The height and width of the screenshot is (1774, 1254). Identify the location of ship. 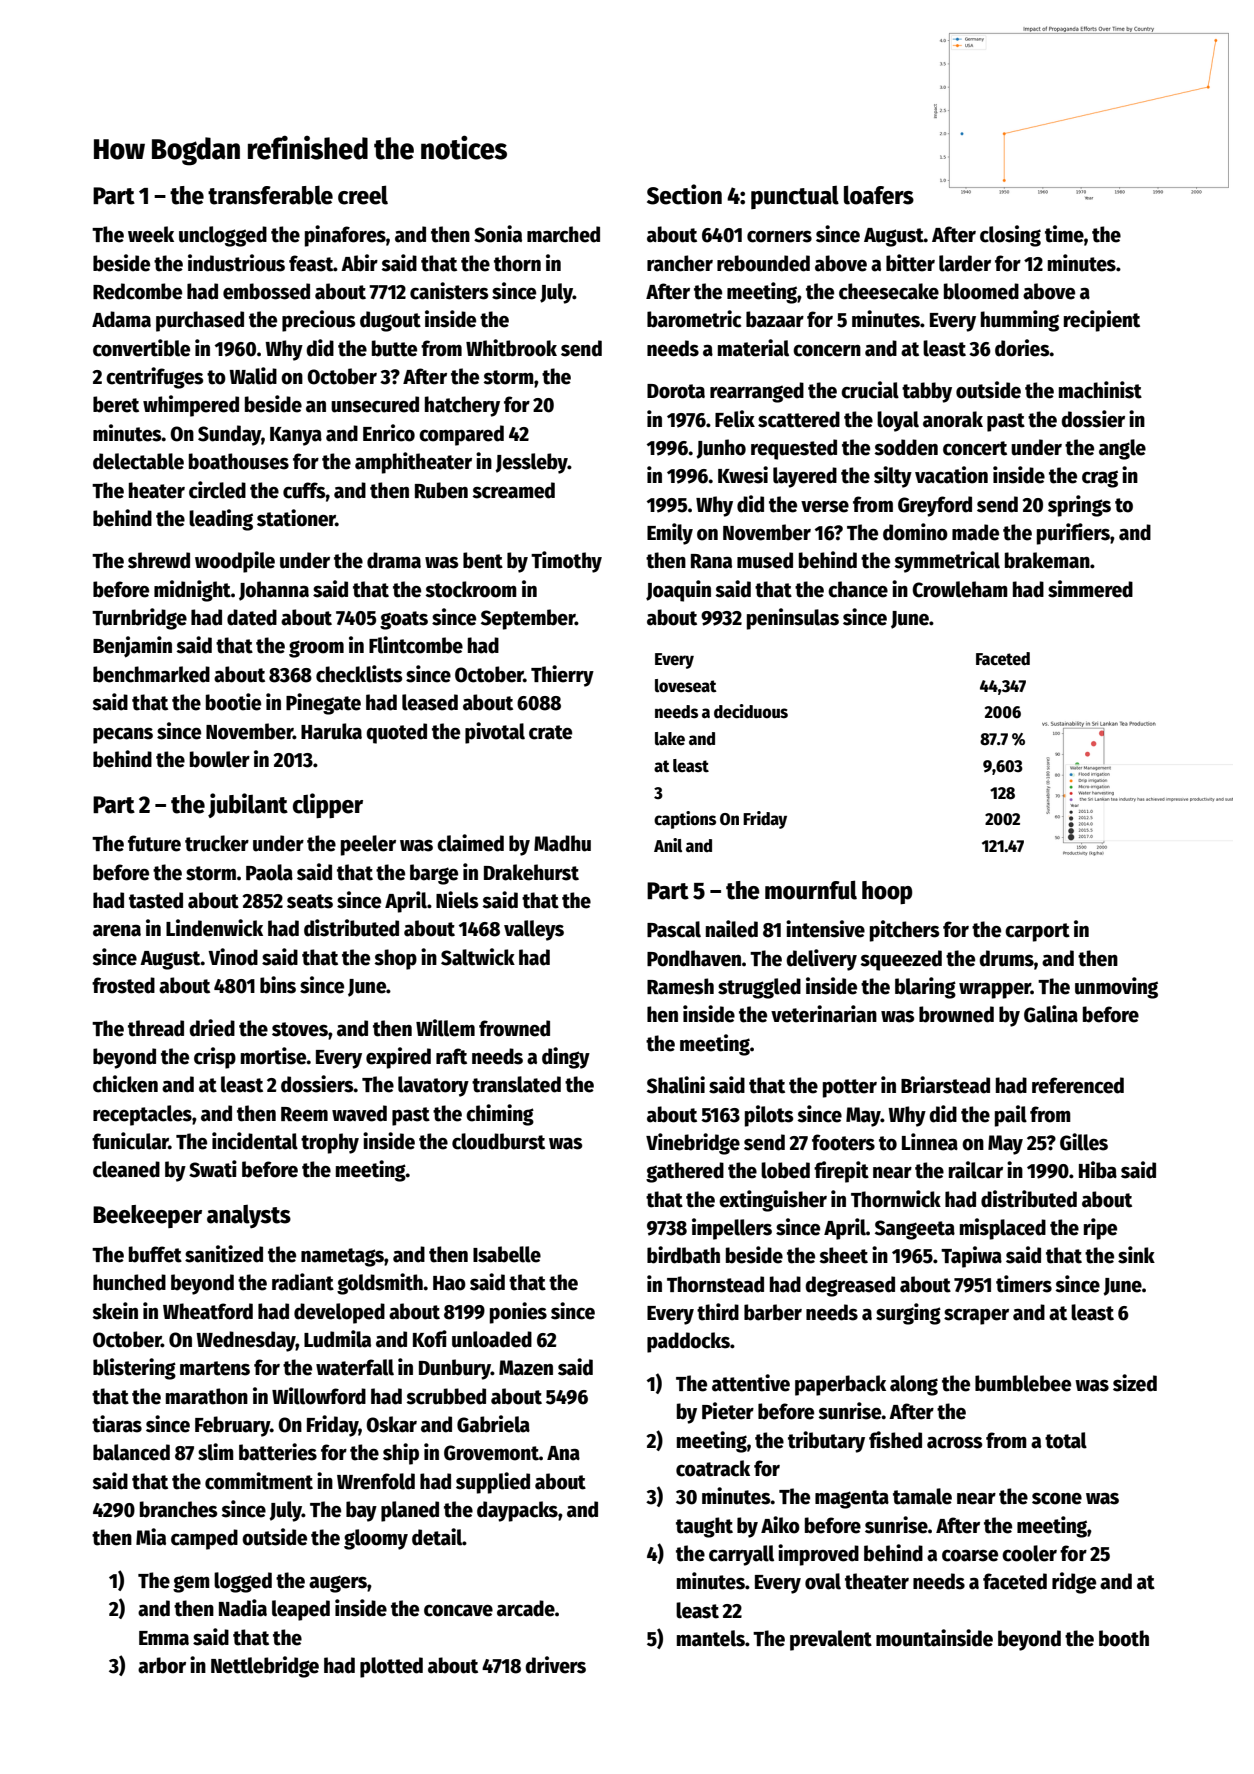
(401, 1454).
